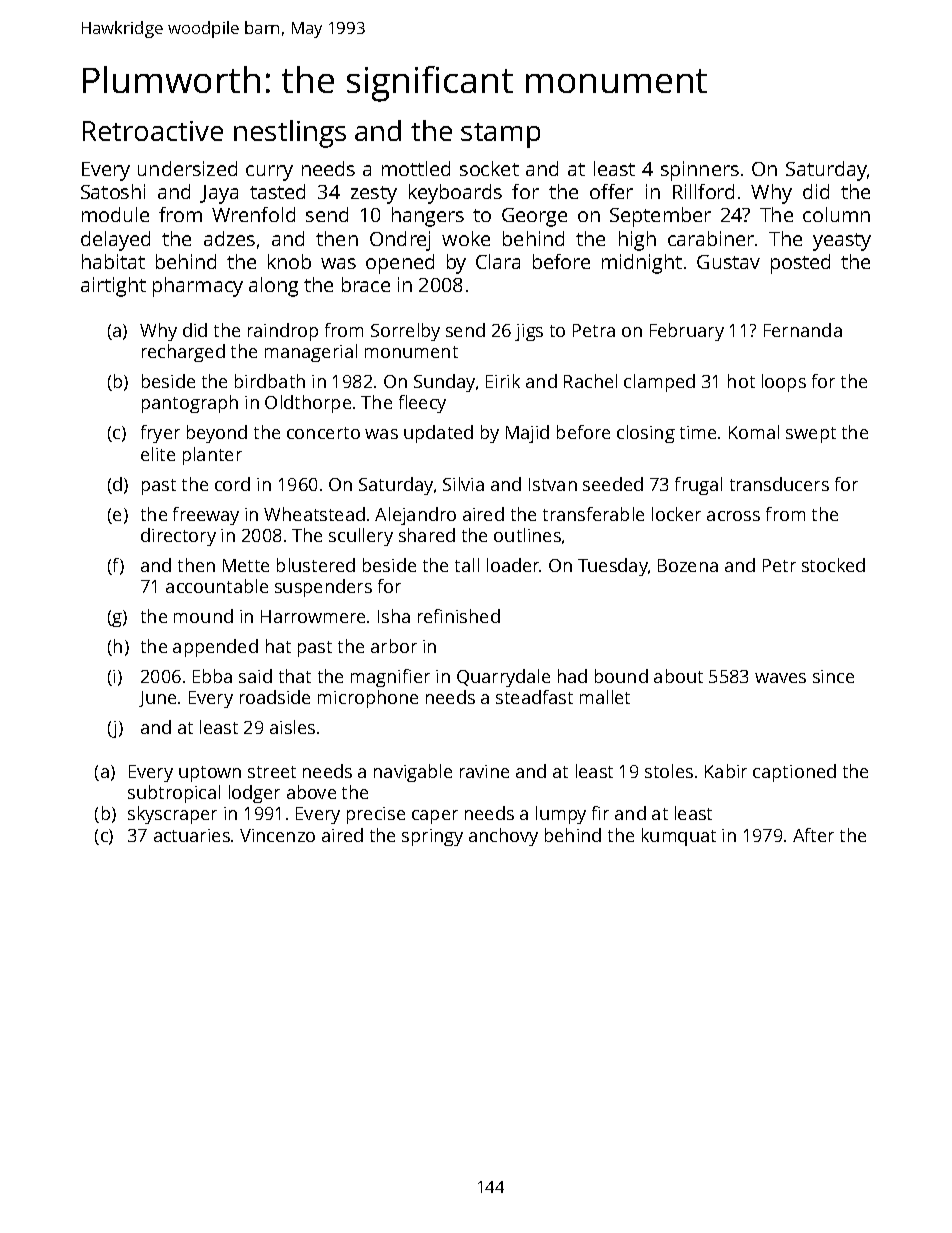 Image resolution: width=952 pixels, height=1233 pixels. I want to click on Retroactive, so click(153, 131).
